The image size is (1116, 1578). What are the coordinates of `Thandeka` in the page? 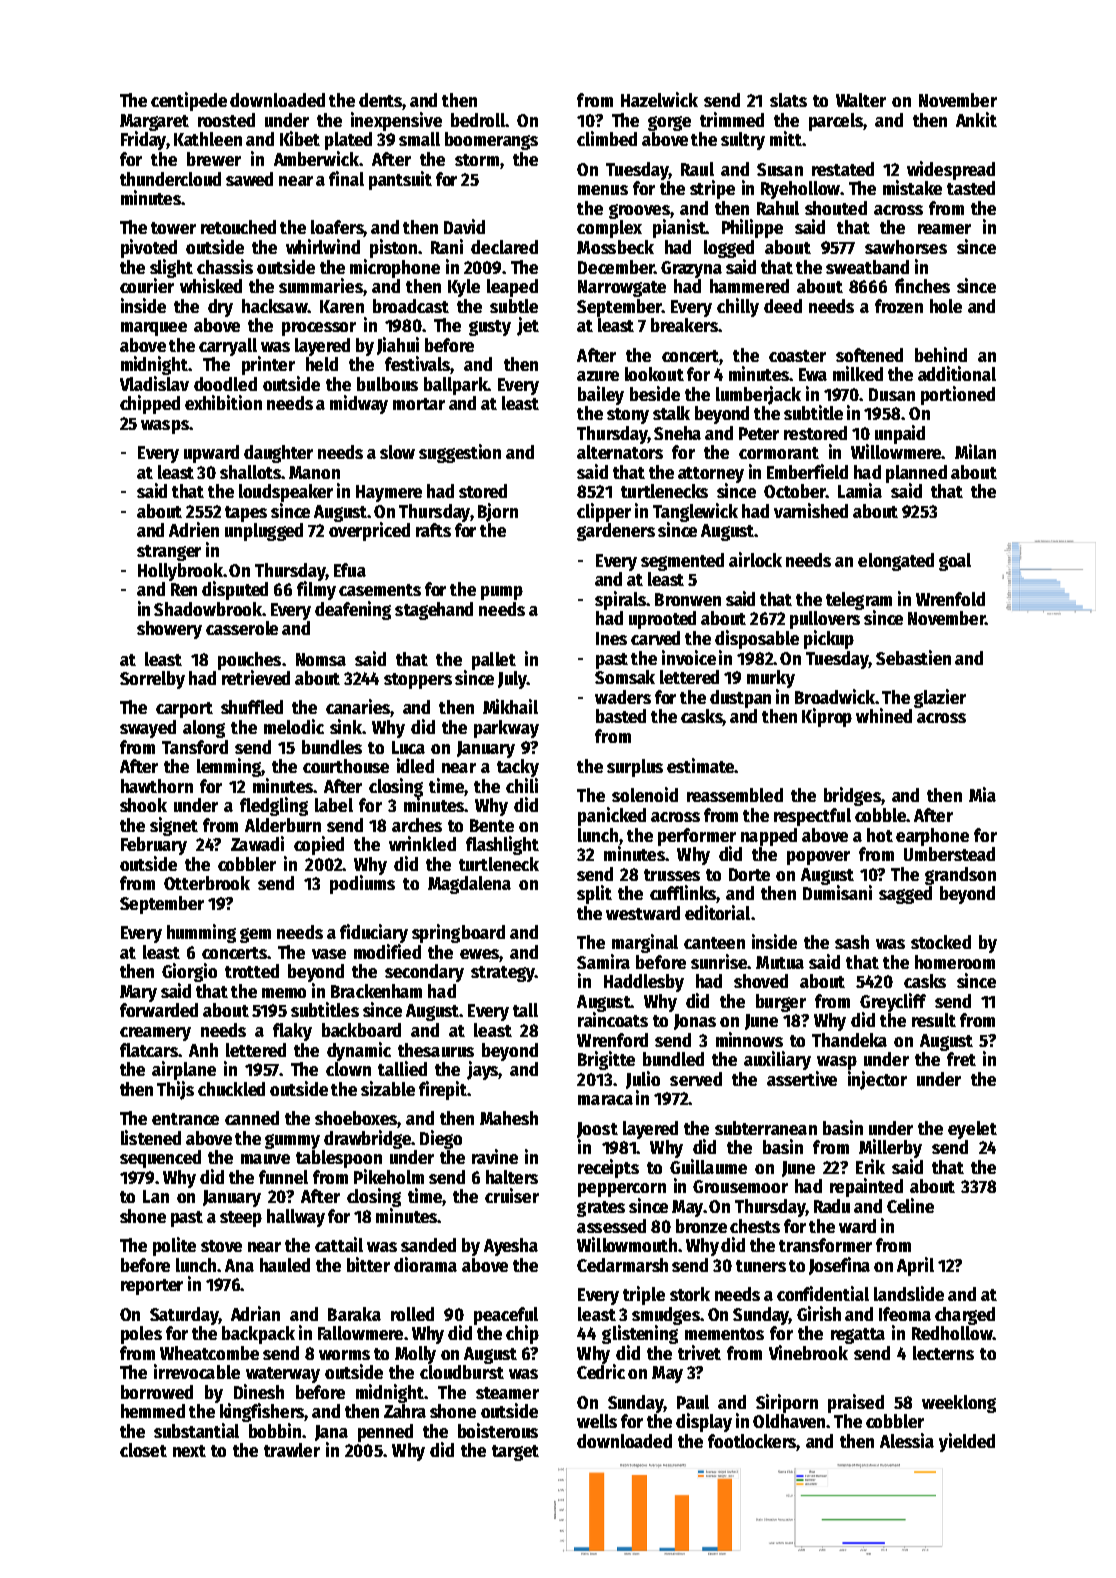 It's located at (849, 1040).
